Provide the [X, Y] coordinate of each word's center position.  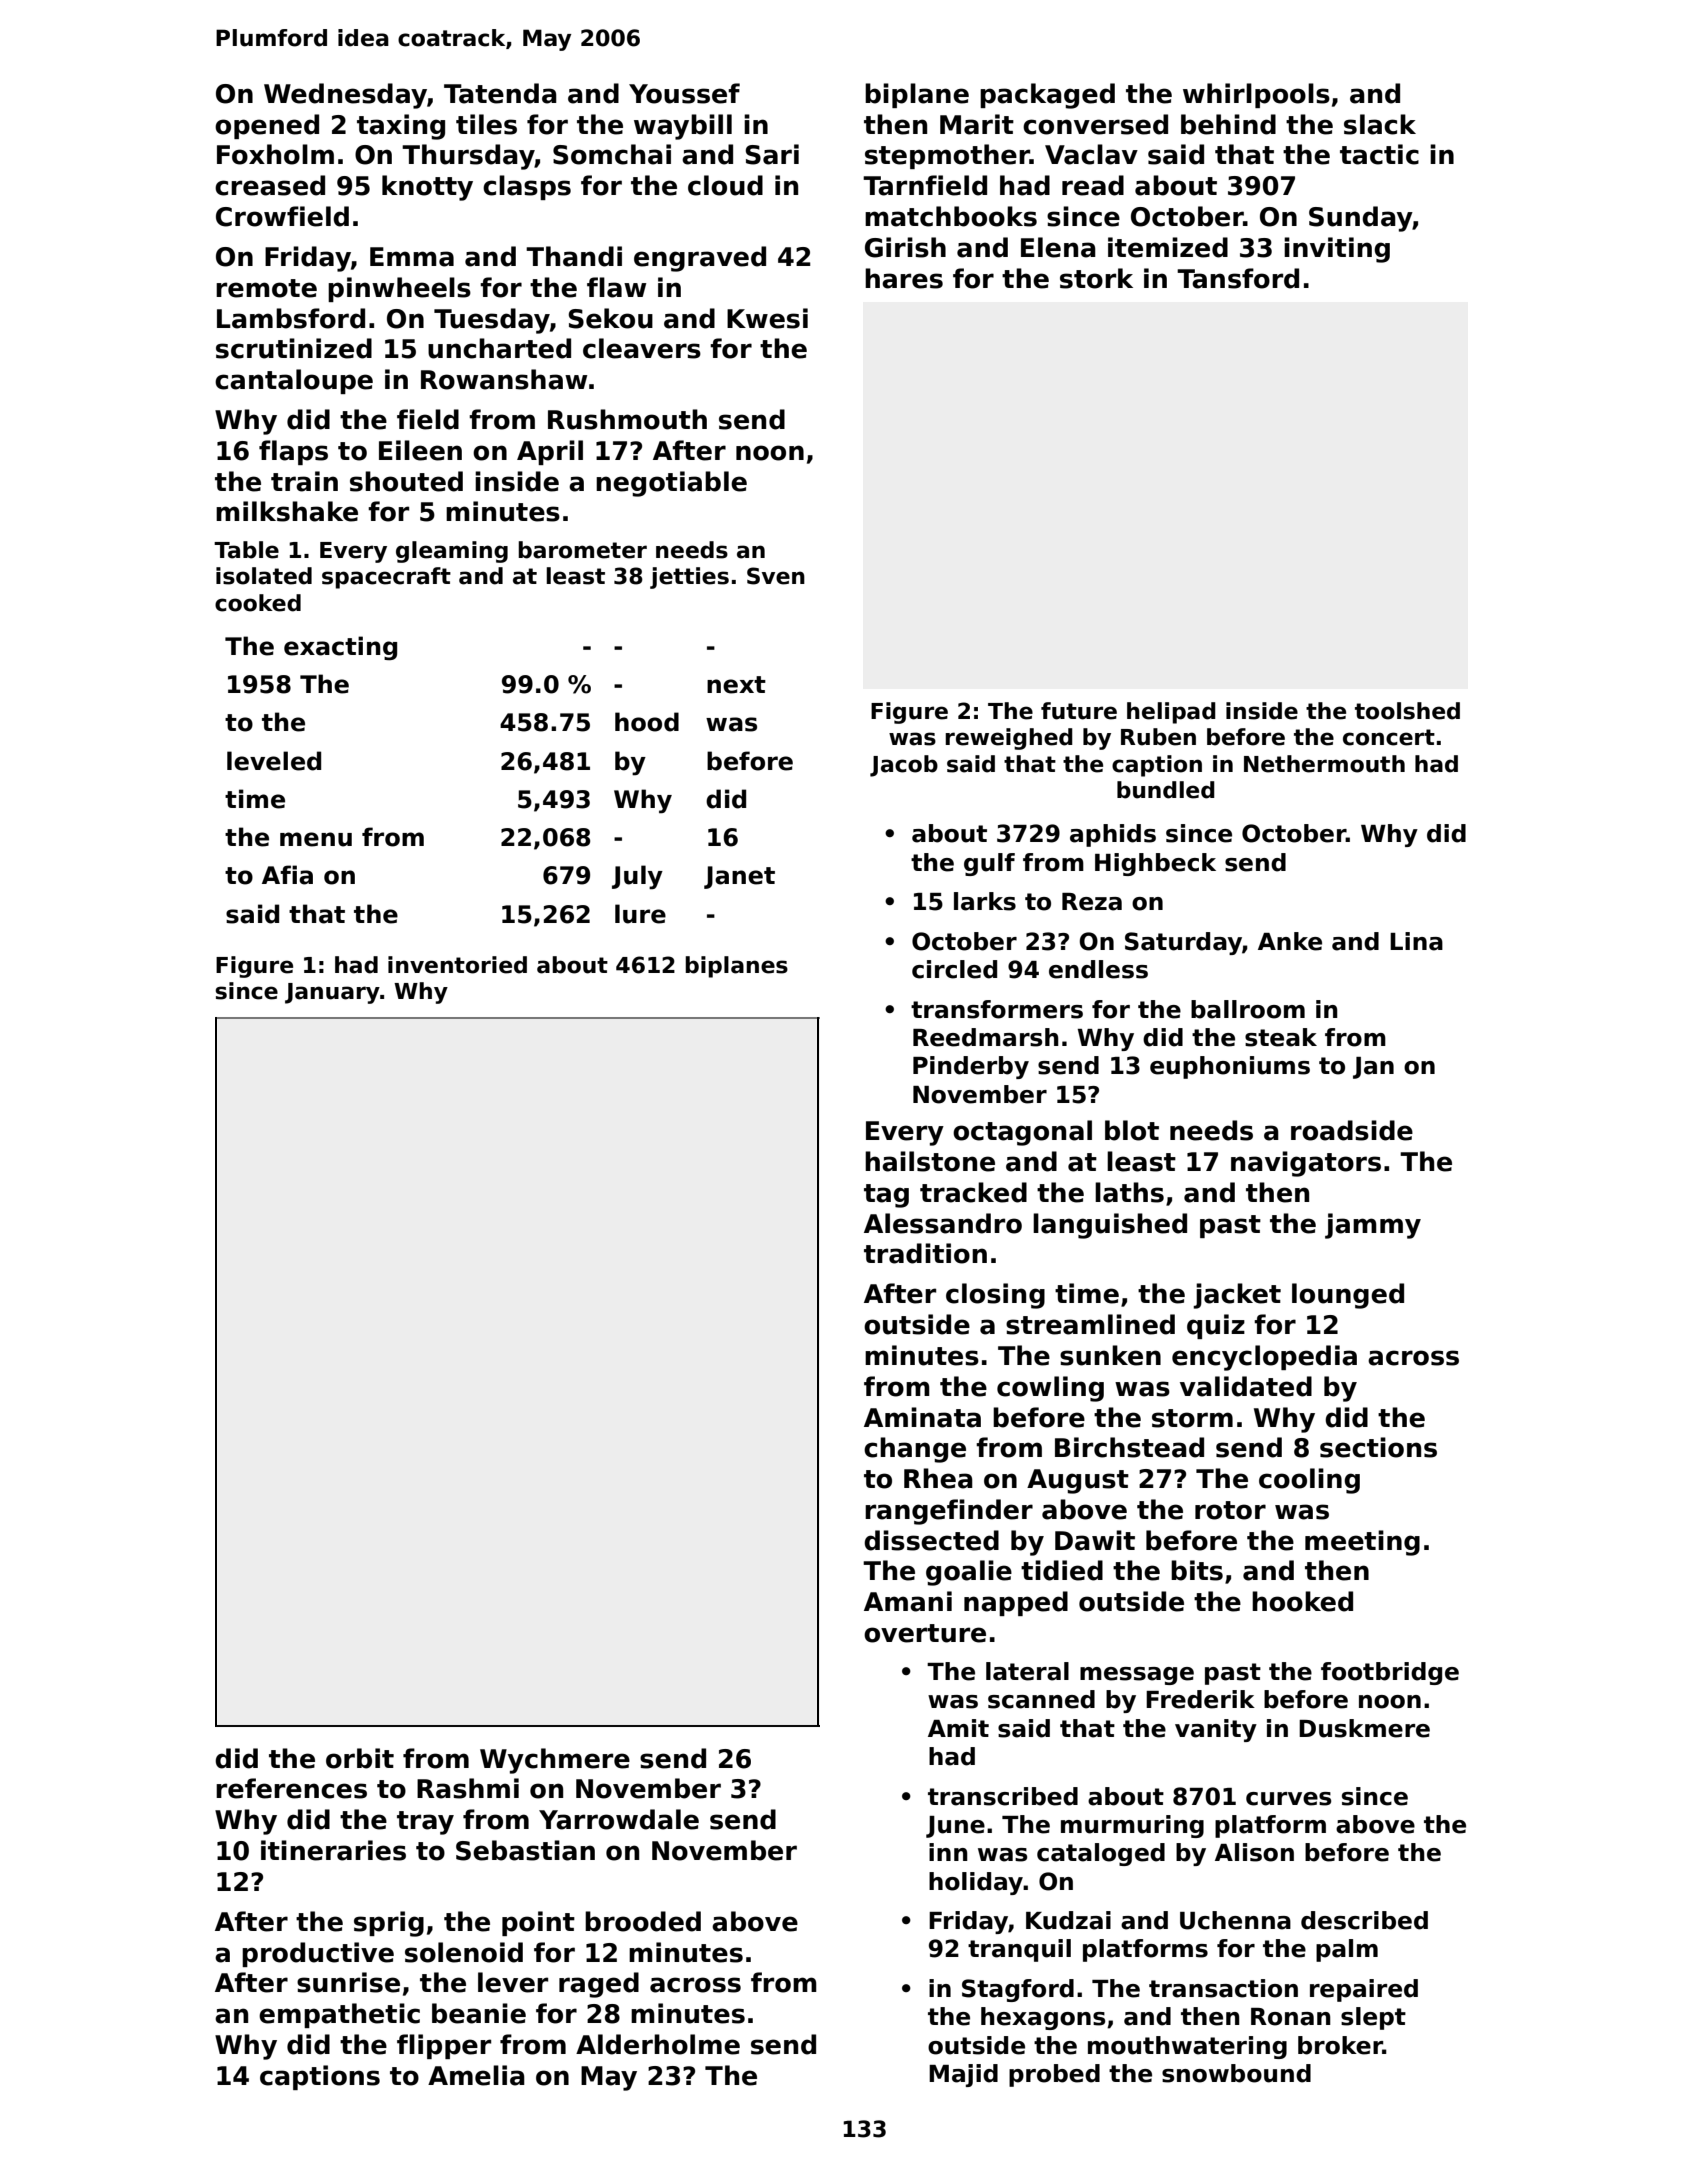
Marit [977, 124]
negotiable [671, 484]
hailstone [930, 1161]
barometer [582, 550]
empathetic [339, 2015]
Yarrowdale [619, 1819]
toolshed [1407, 711]
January [332, 993]
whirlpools [1256, 95]
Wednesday [345, 96]
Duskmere [1364, 1728]
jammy [1373, 1226]
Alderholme [658, 2044]
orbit [360, 1758]
